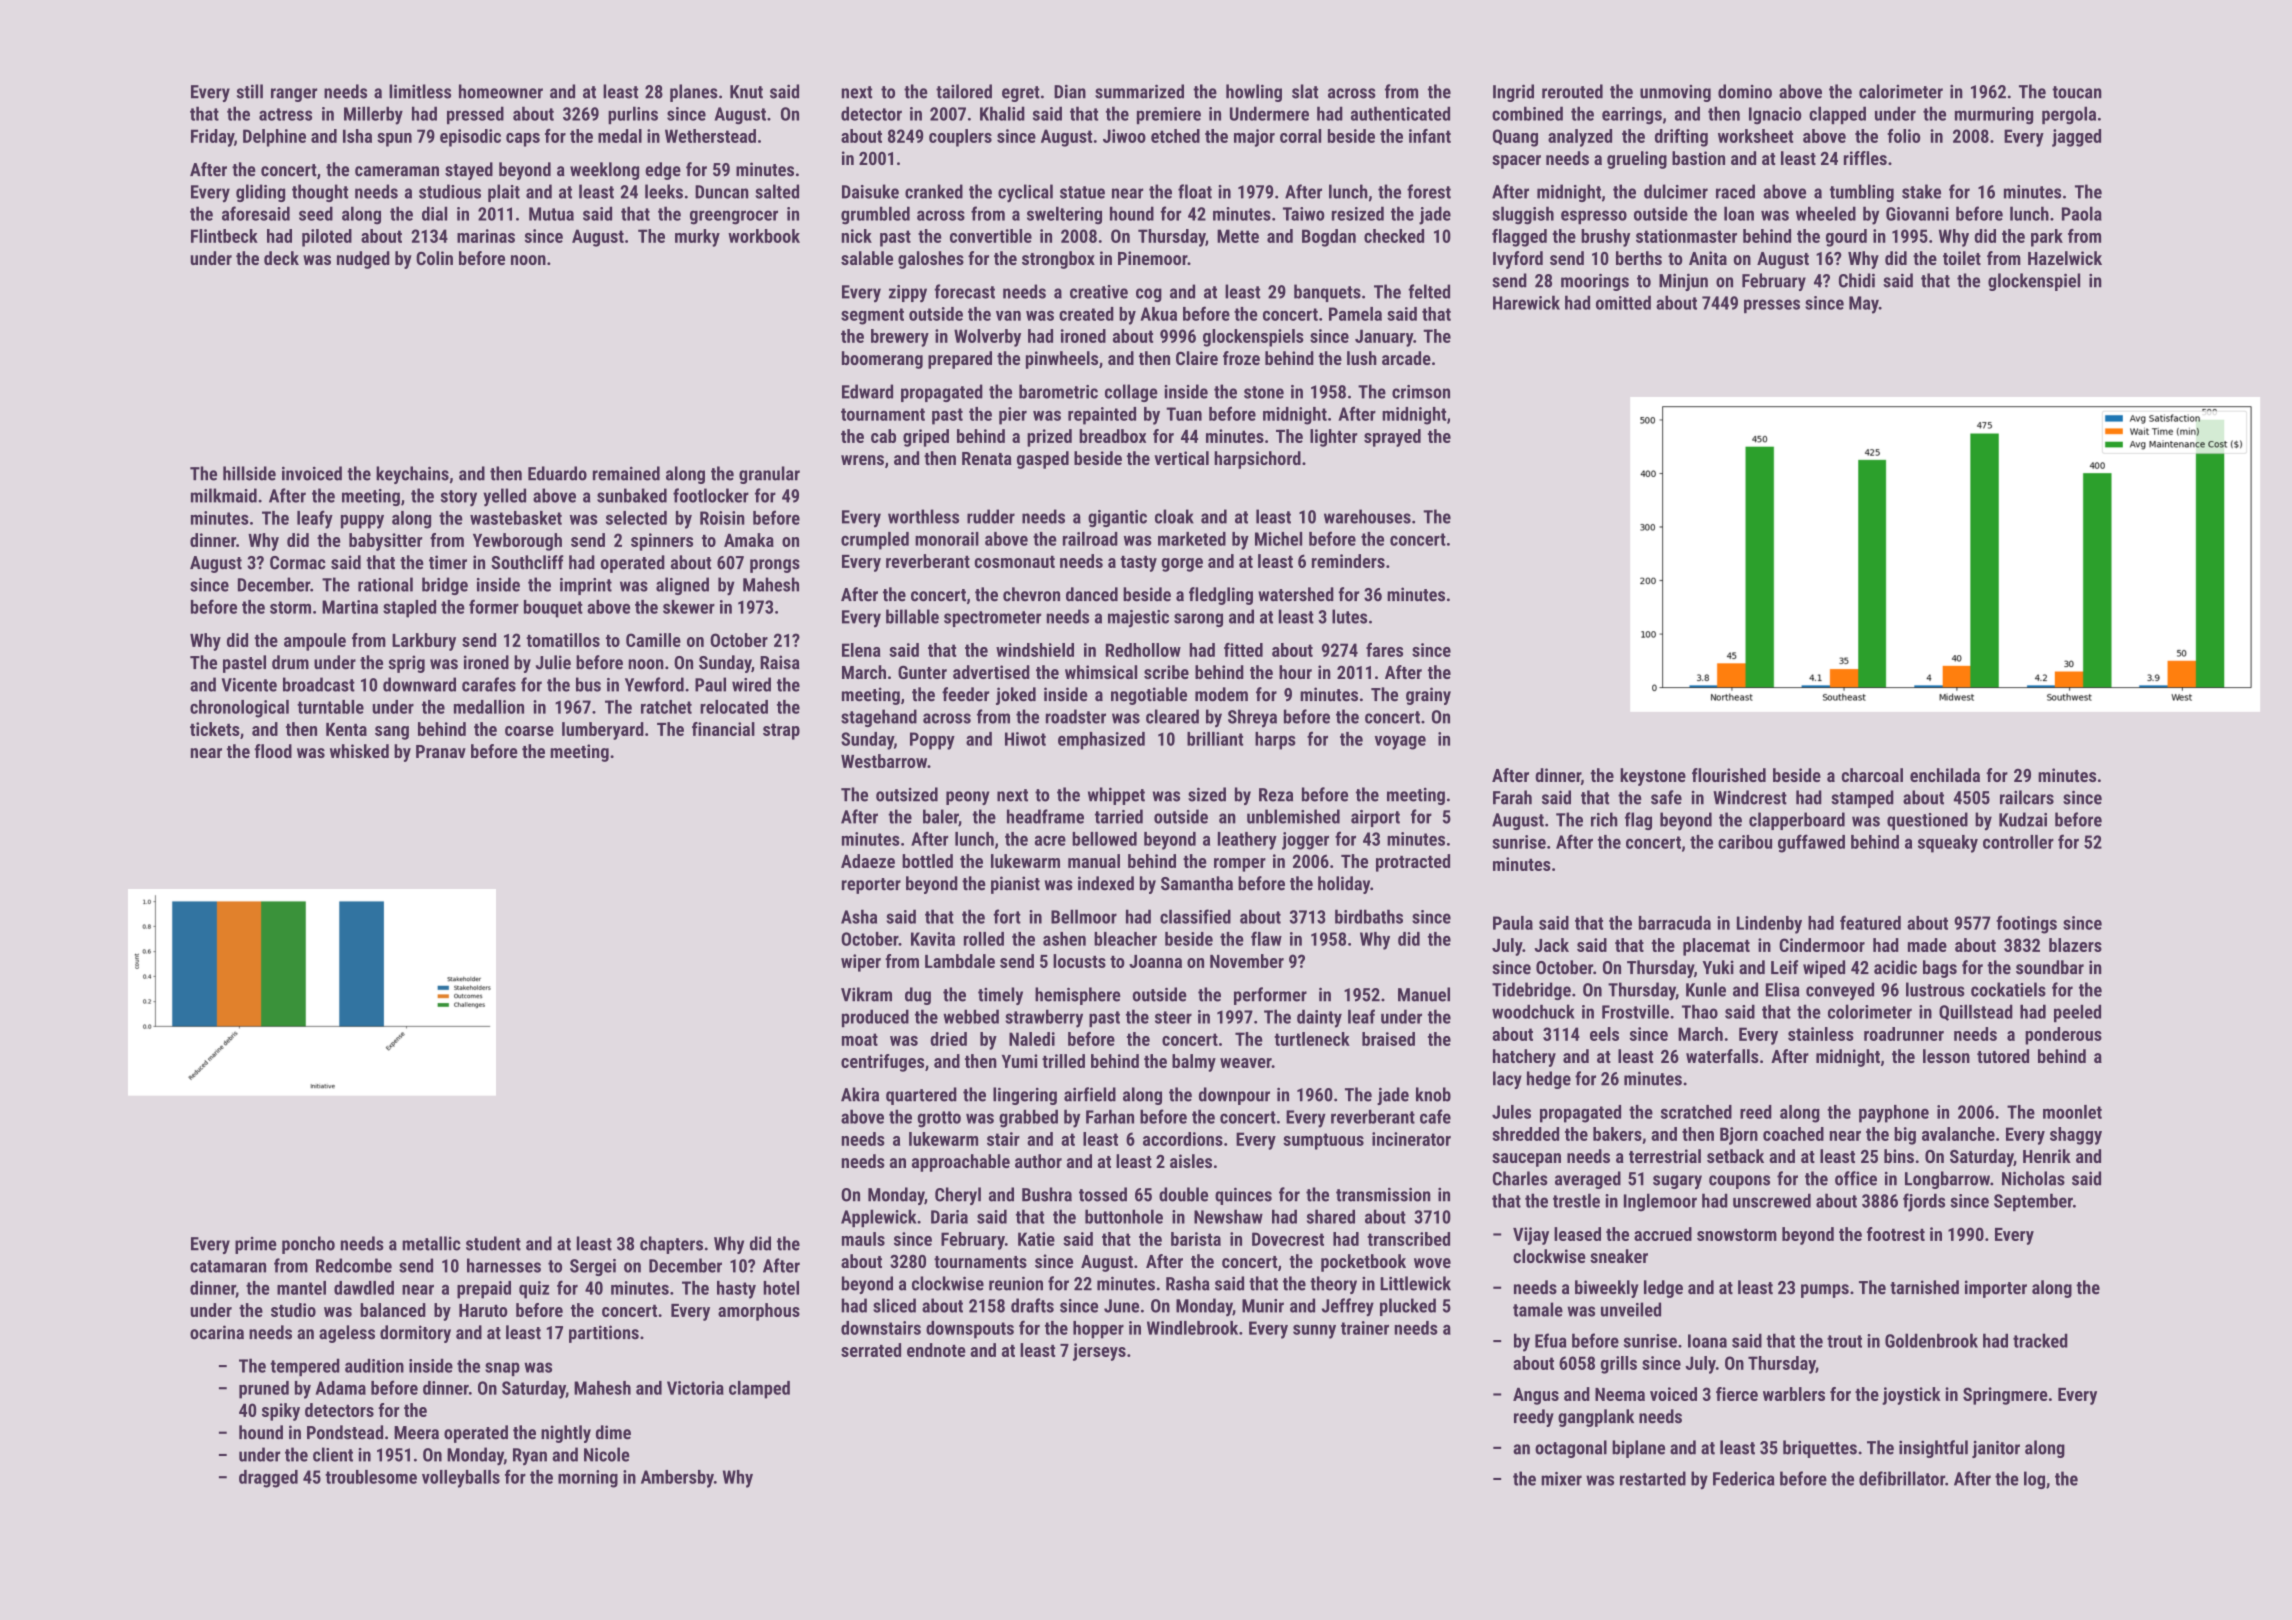 The width and height of the screenshot is (2292, 1620). Describe the element at coordinates (308, 1245) in the screenshot. I see `poncho` at that location.
